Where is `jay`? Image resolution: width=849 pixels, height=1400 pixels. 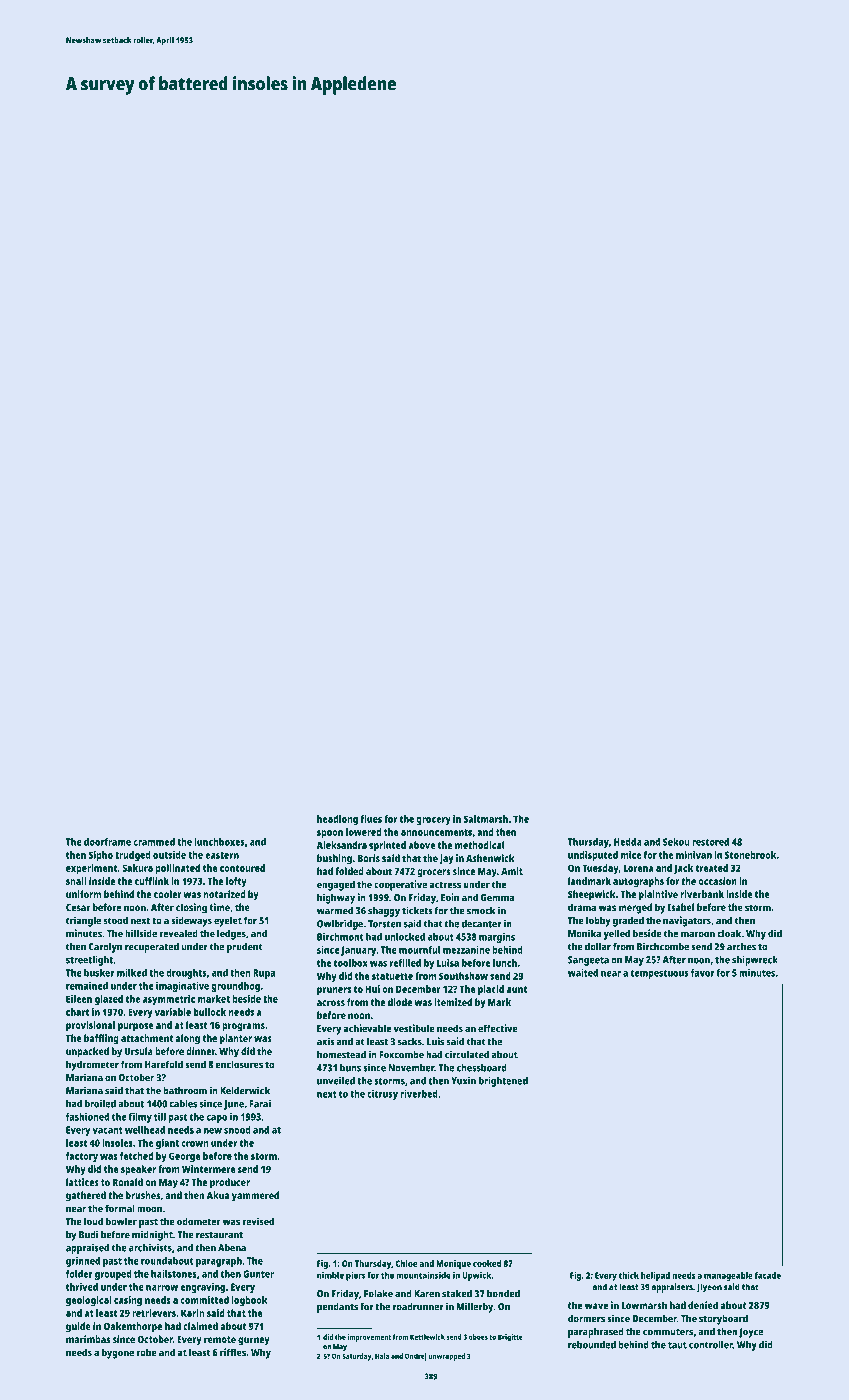
jay is located at coordinates (446, 859).
